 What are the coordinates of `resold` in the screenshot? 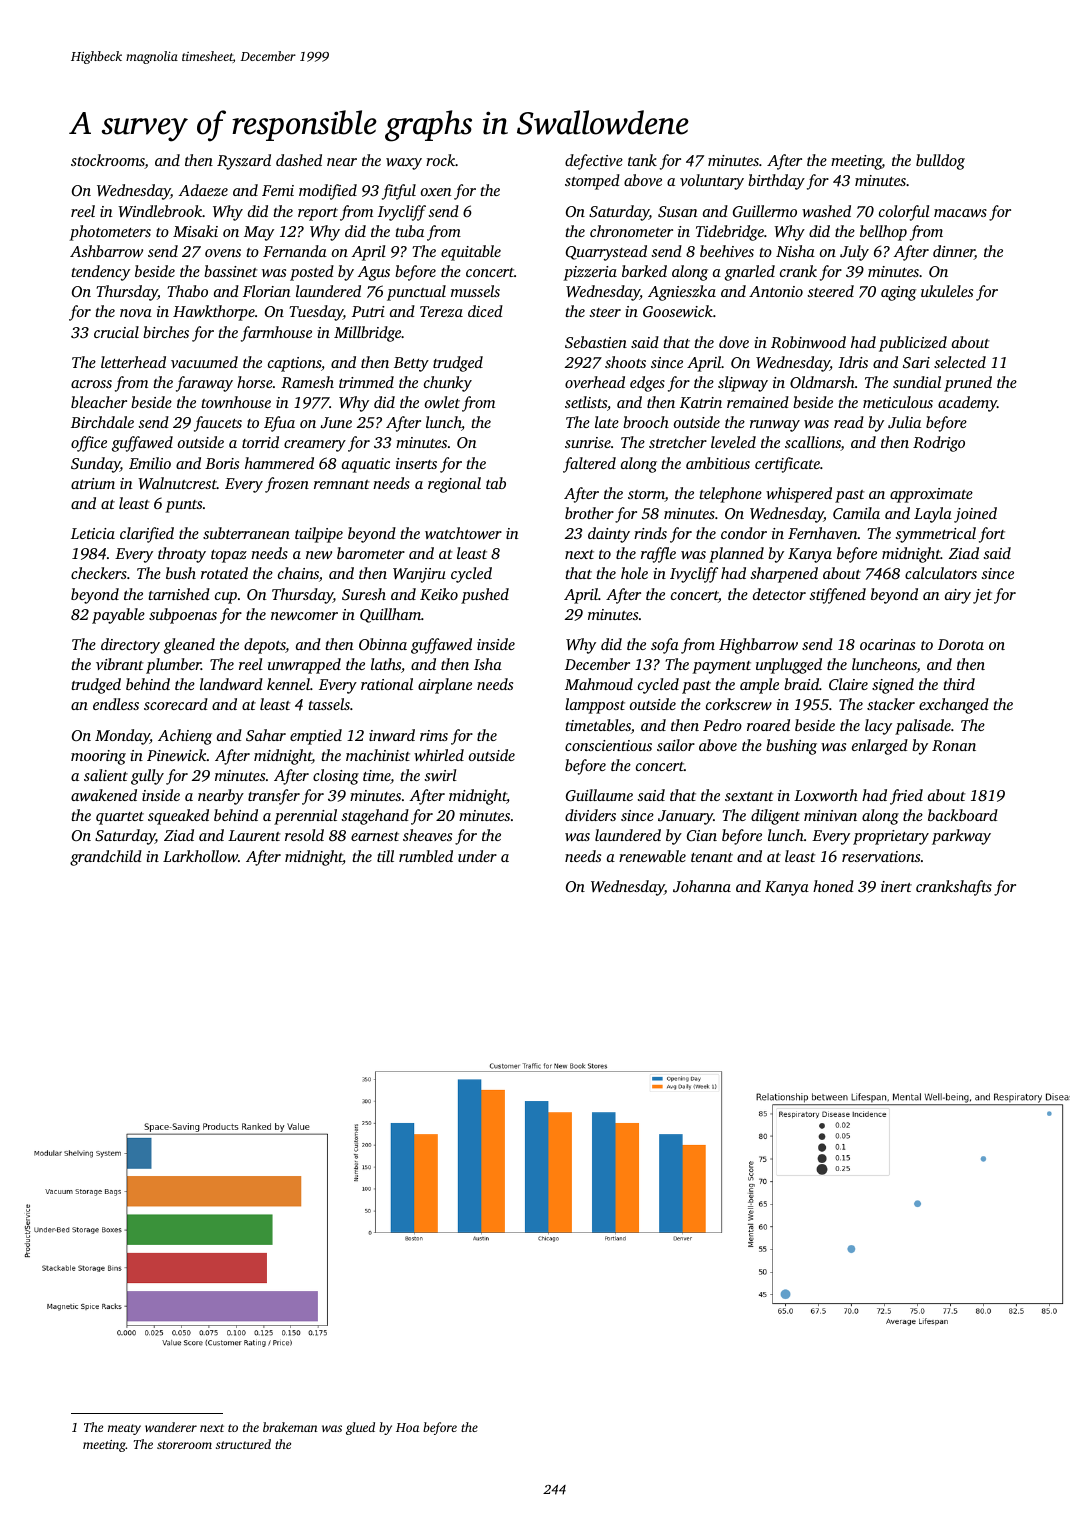 It's located at (304, 835).
